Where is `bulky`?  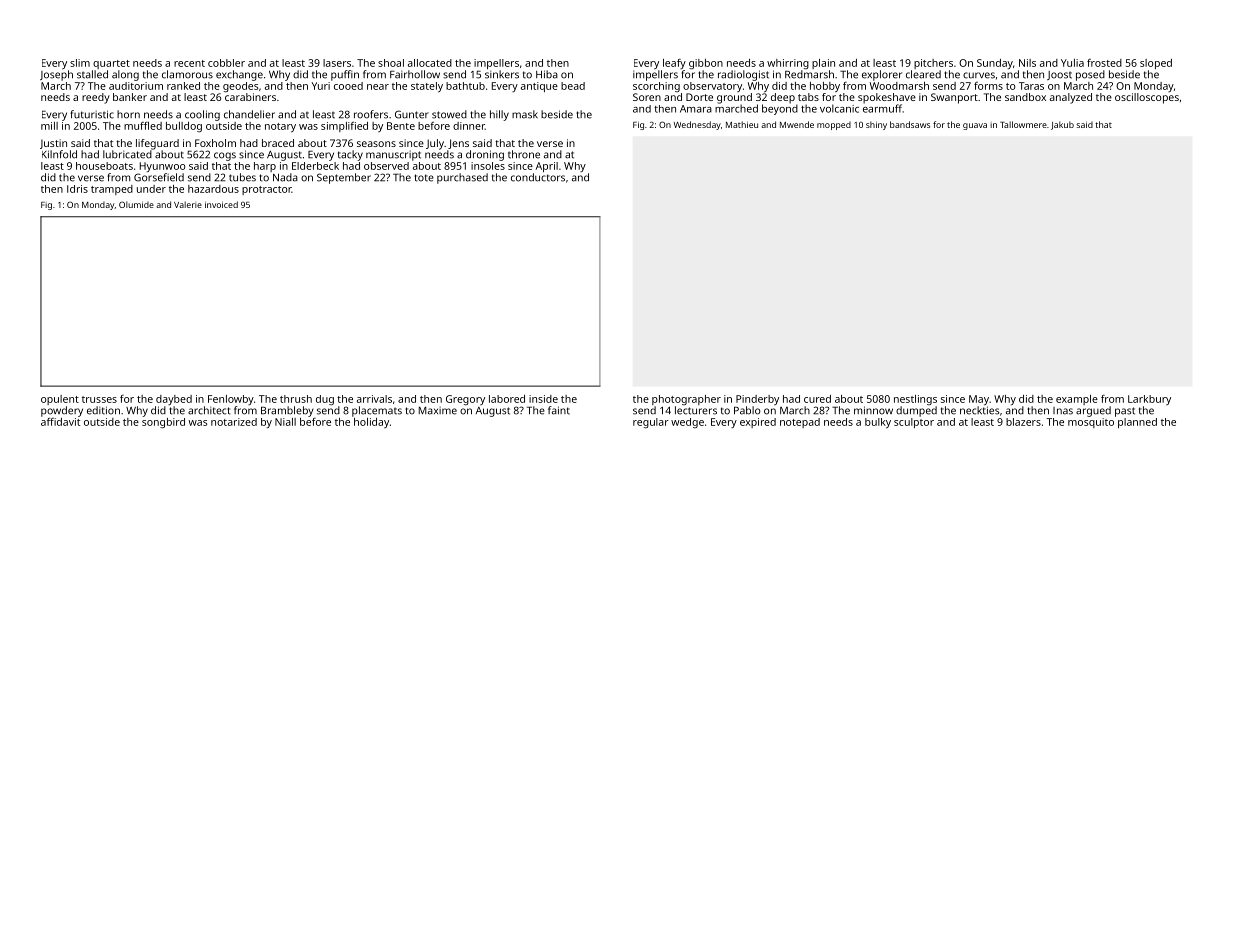 bulky is located at coordinates (878, 423).
